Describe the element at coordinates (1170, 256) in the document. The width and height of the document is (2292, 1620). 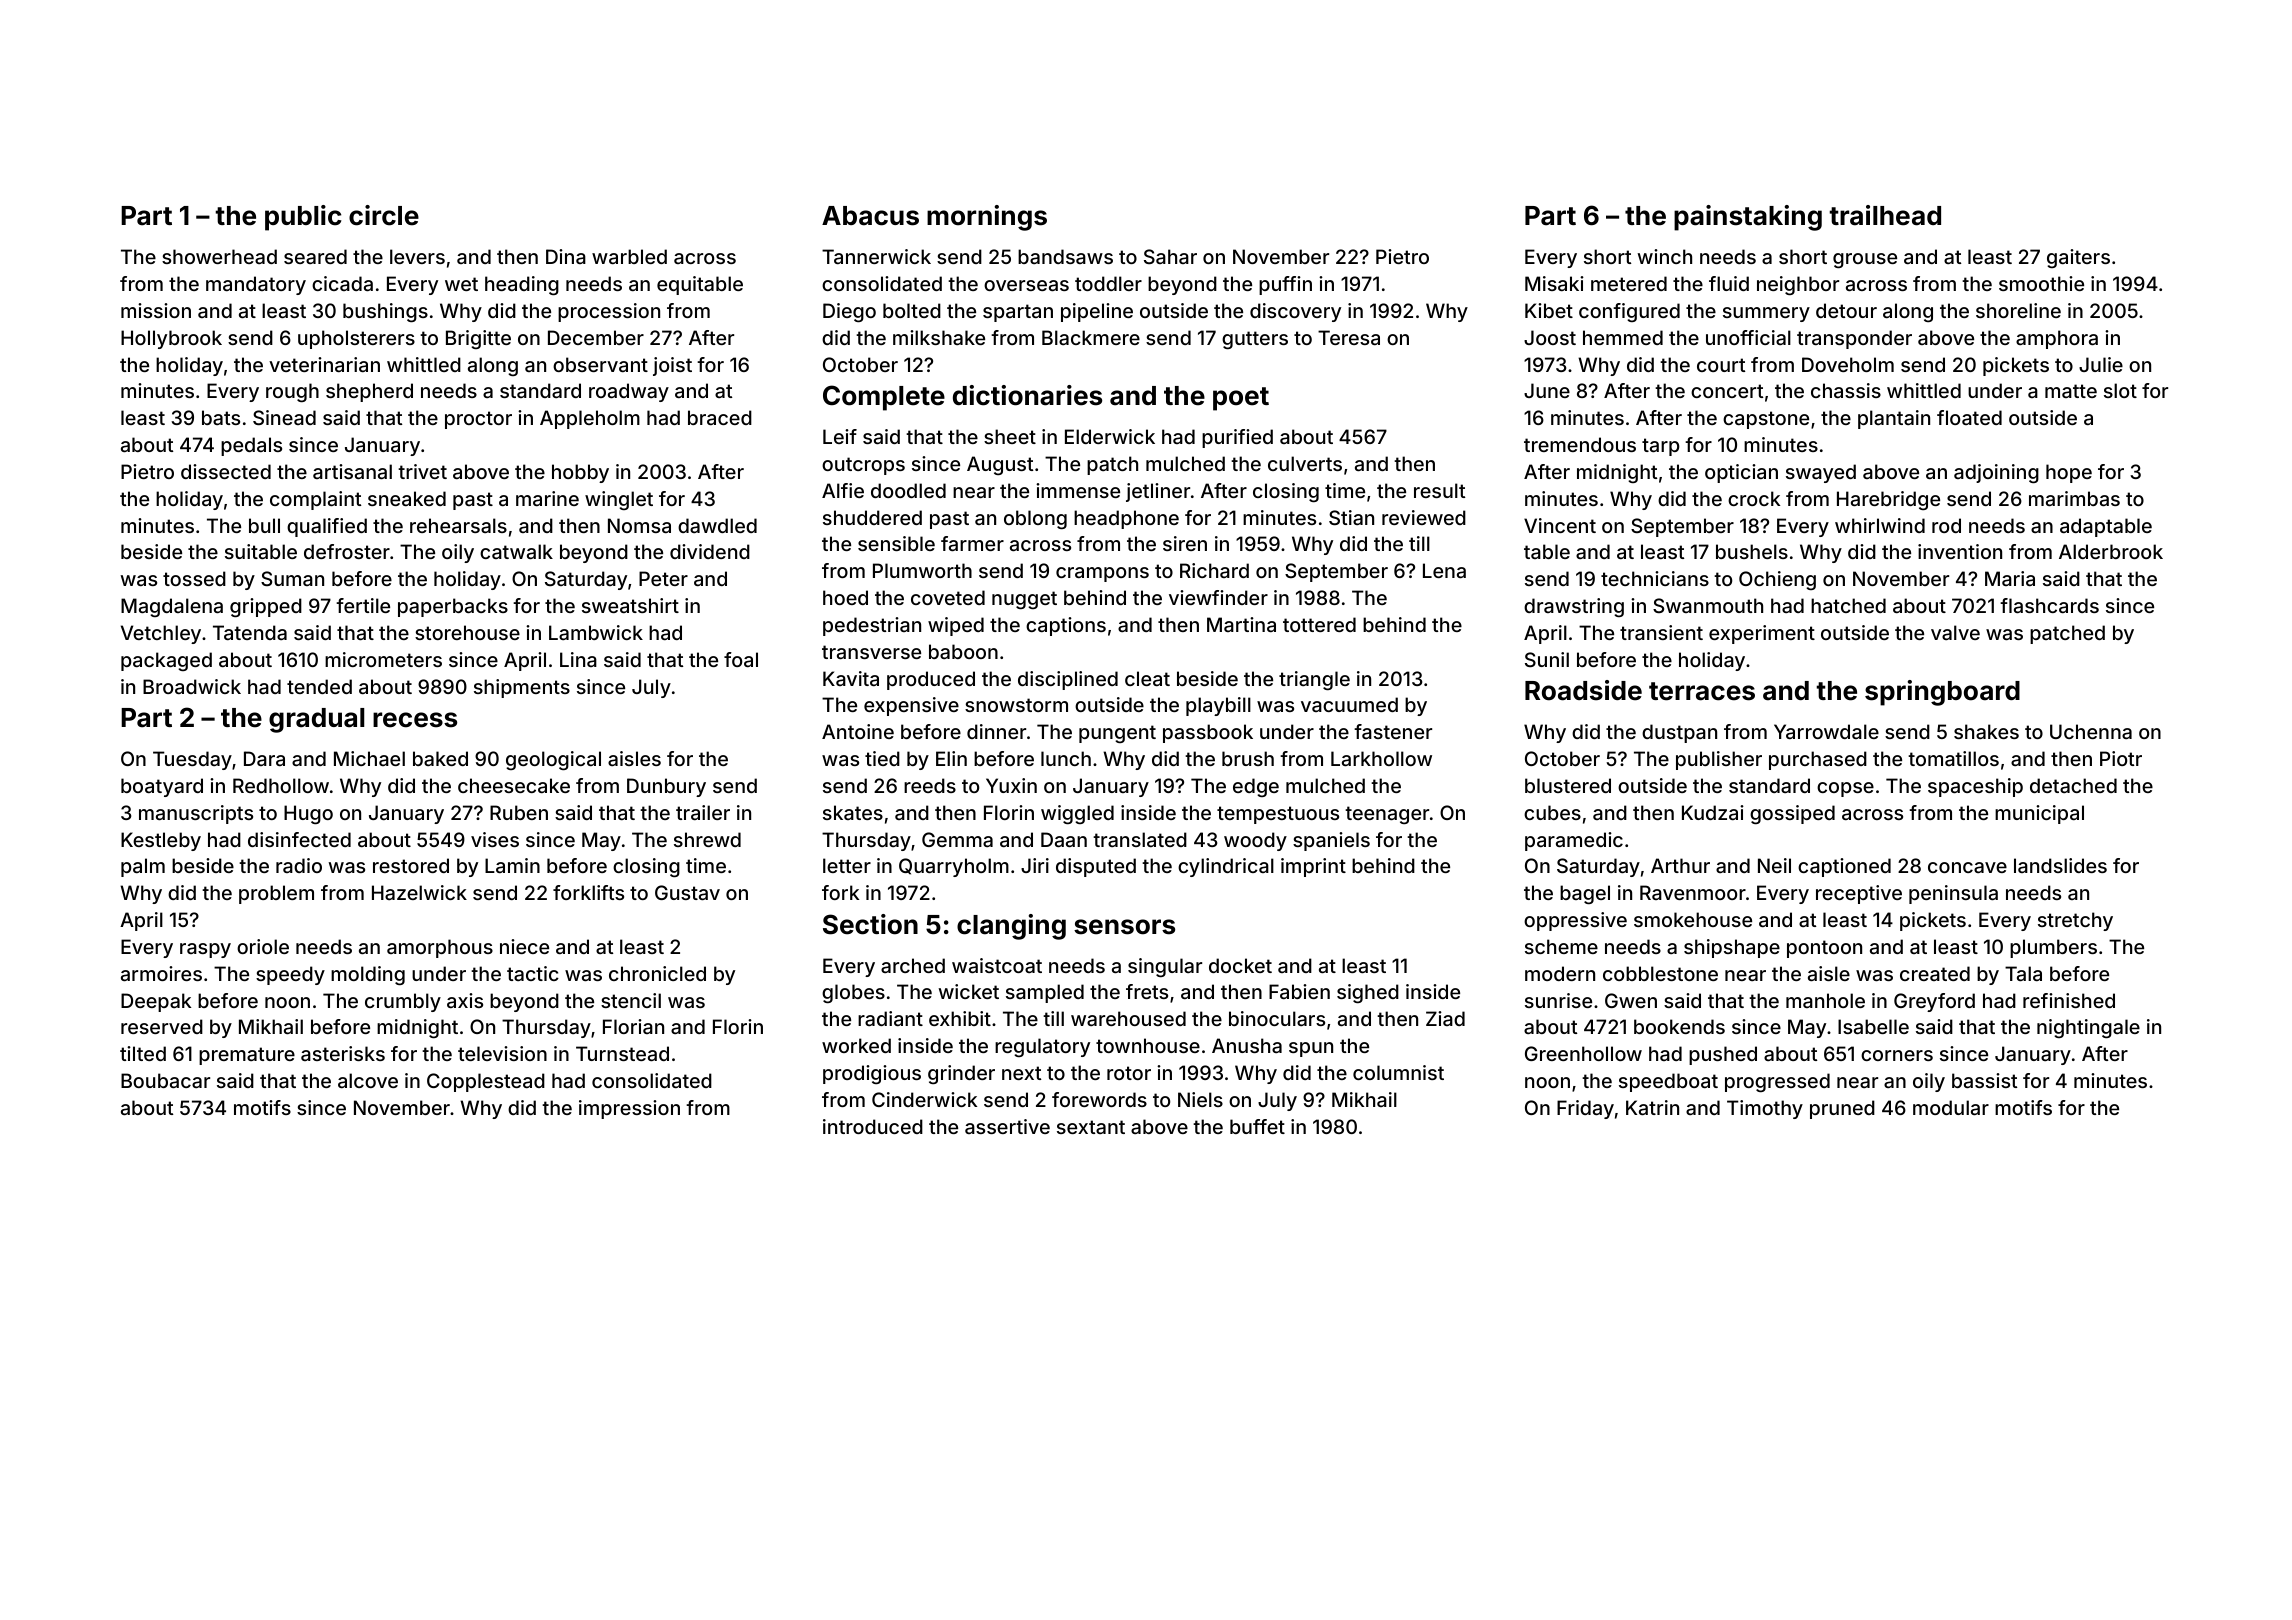
I see `Sahar` at that location.
